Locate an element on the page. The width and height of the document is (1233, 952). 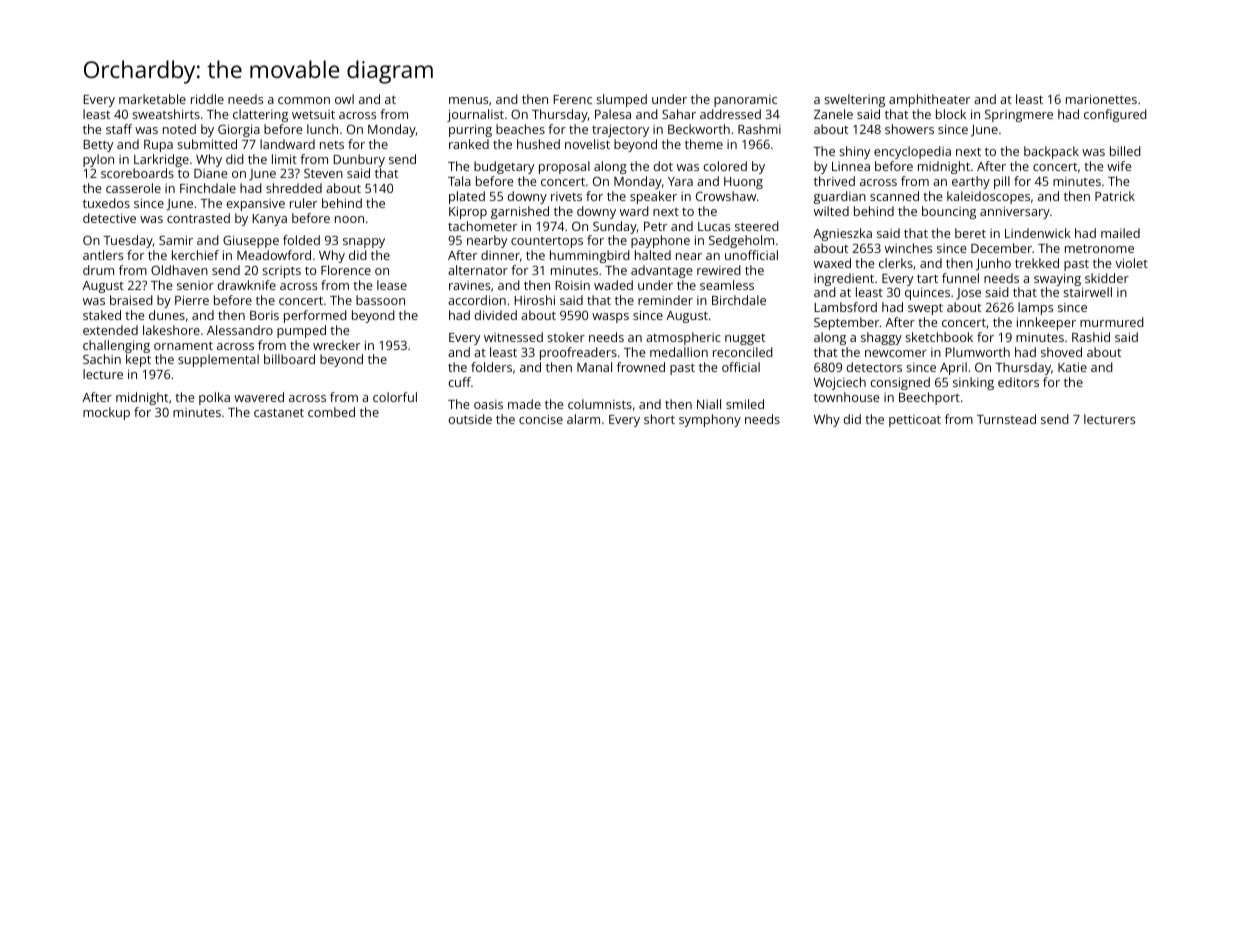
tart is located at coordinates (927, 278).
